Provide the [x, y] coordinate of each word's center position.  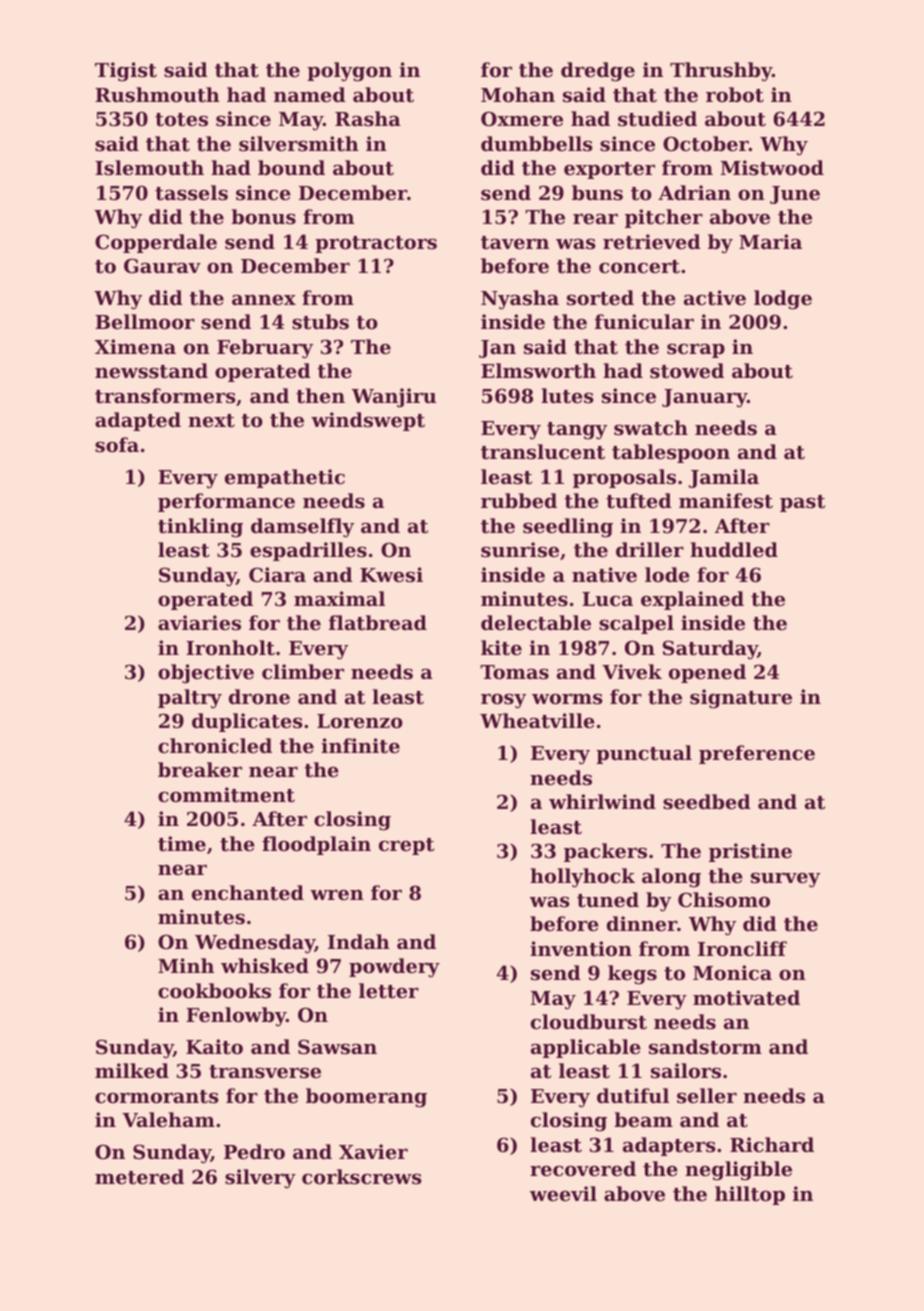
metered [139, 1177]
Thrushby [721, 71]
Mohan [518, 95]
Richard [772, 1144]
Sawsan [337, 1047]
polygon [349, 72]
